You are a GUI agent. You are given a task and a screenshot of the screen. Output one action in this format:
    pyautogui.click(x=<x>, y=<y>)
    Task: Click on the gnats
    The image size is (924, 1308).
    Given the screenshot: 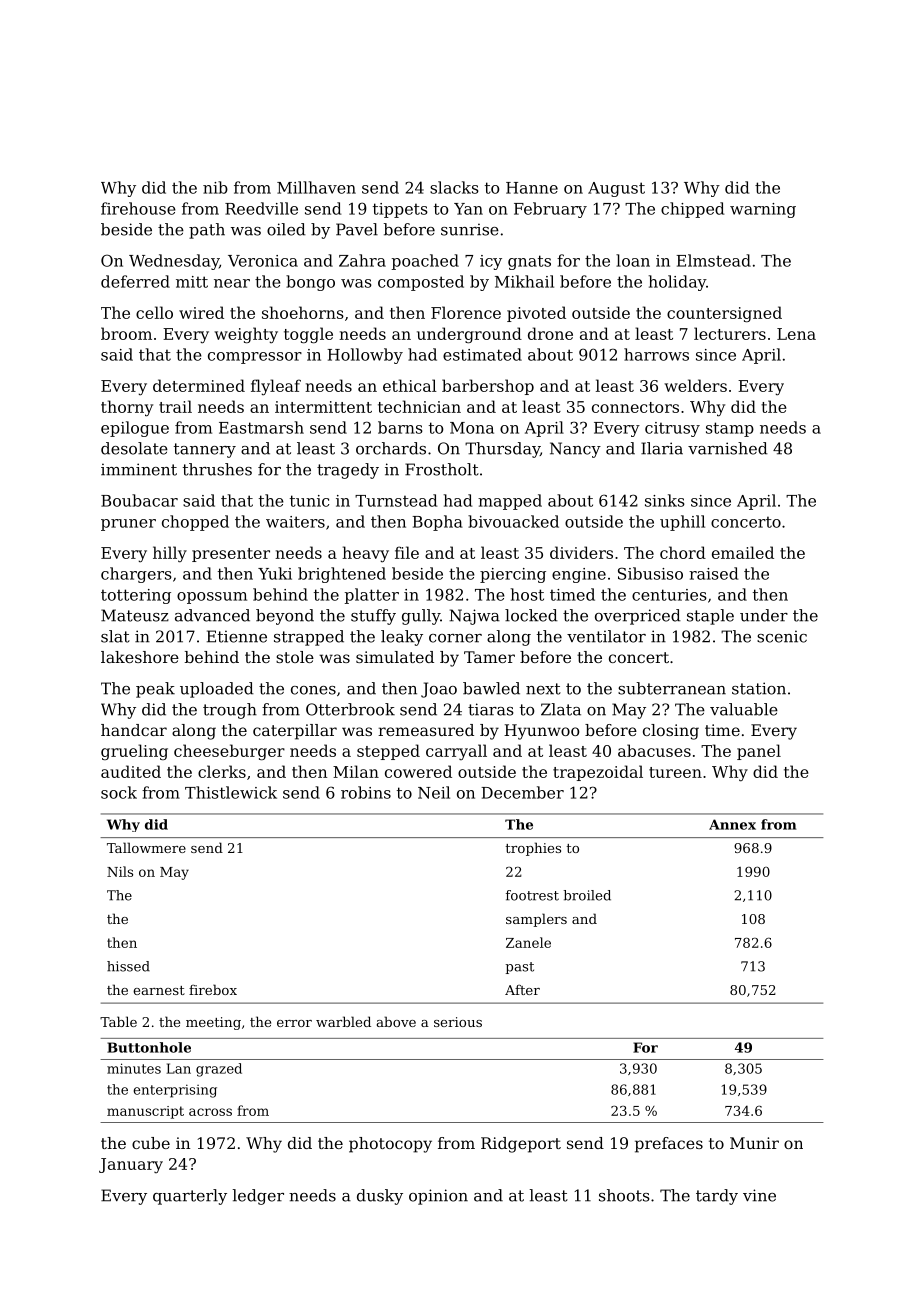 What is the action you would take?
    pyautogui.click(x=529, y=262)
